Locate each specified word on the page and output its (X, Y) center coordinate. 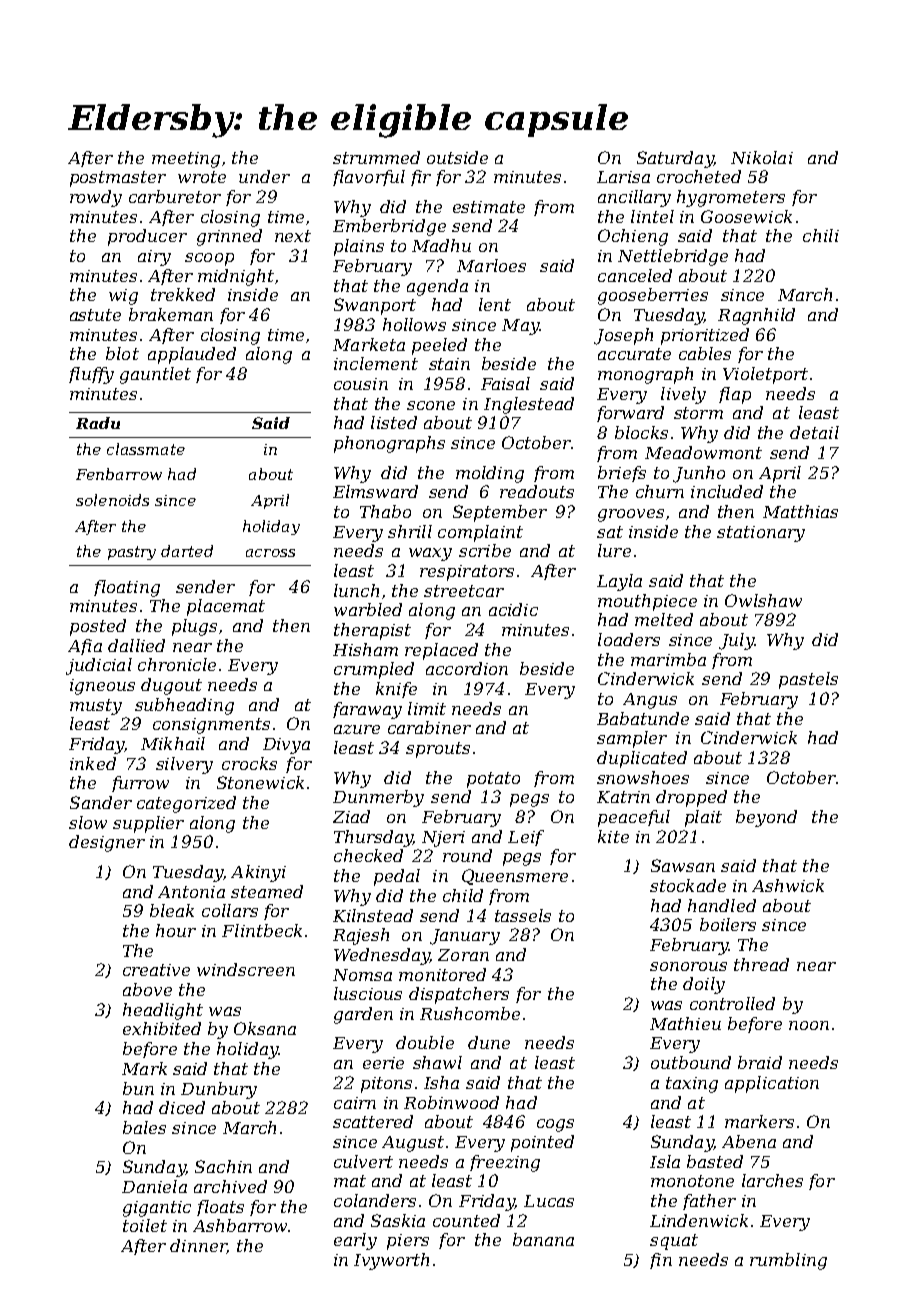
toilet (145, 1225)
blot (122, 353)
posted (98, 627)
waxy (430, 554)
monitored (442, 974)
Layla (619, 582)
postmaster (118, 179)
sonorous (688, 966)
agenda (437, 287)
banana (543, 1239)
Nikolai (762, 157)
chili (821, 235)
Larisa (623, 177)
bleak (172, 910)
